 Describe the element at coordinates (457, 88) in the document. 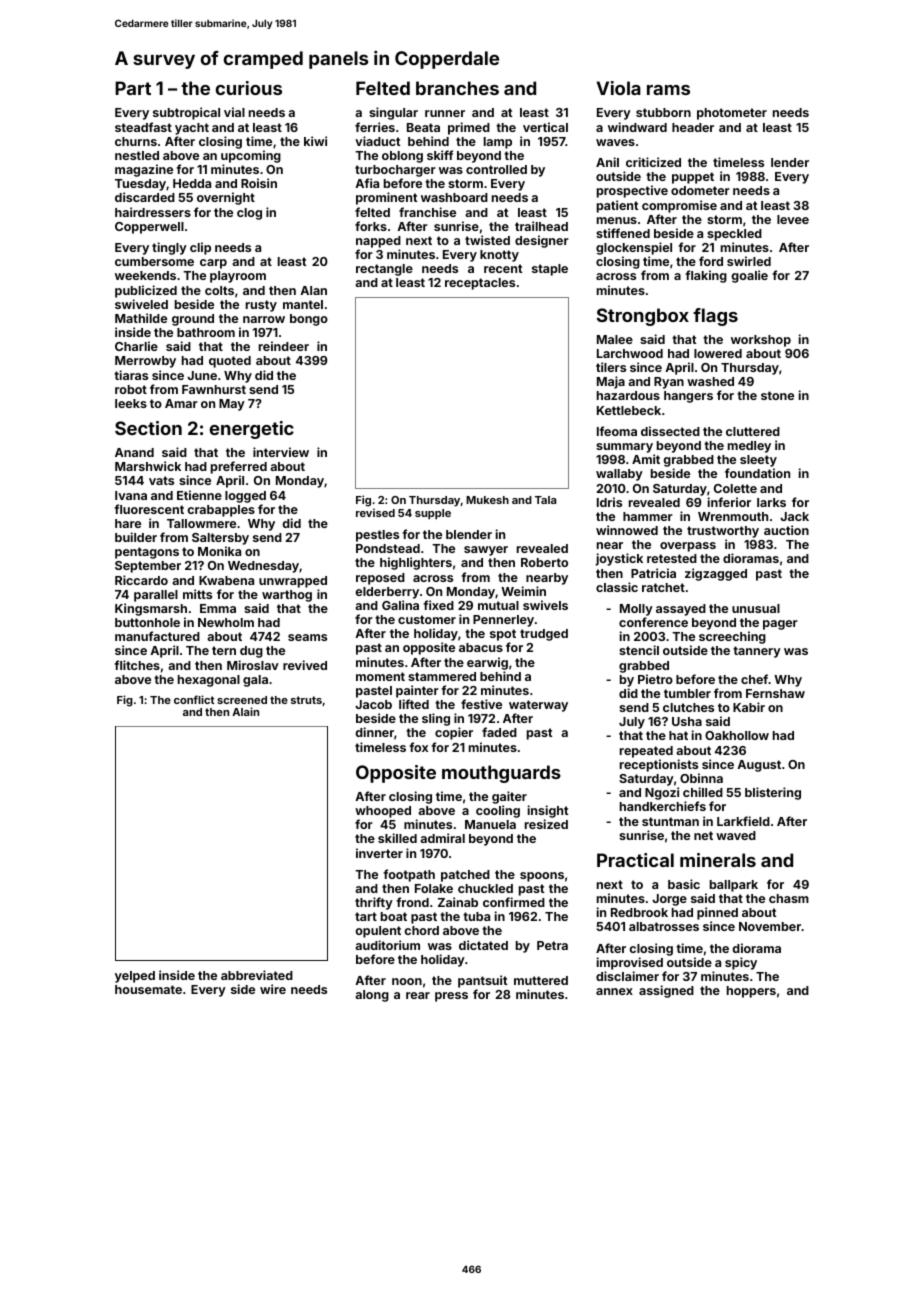

I see `branches` at that location.
